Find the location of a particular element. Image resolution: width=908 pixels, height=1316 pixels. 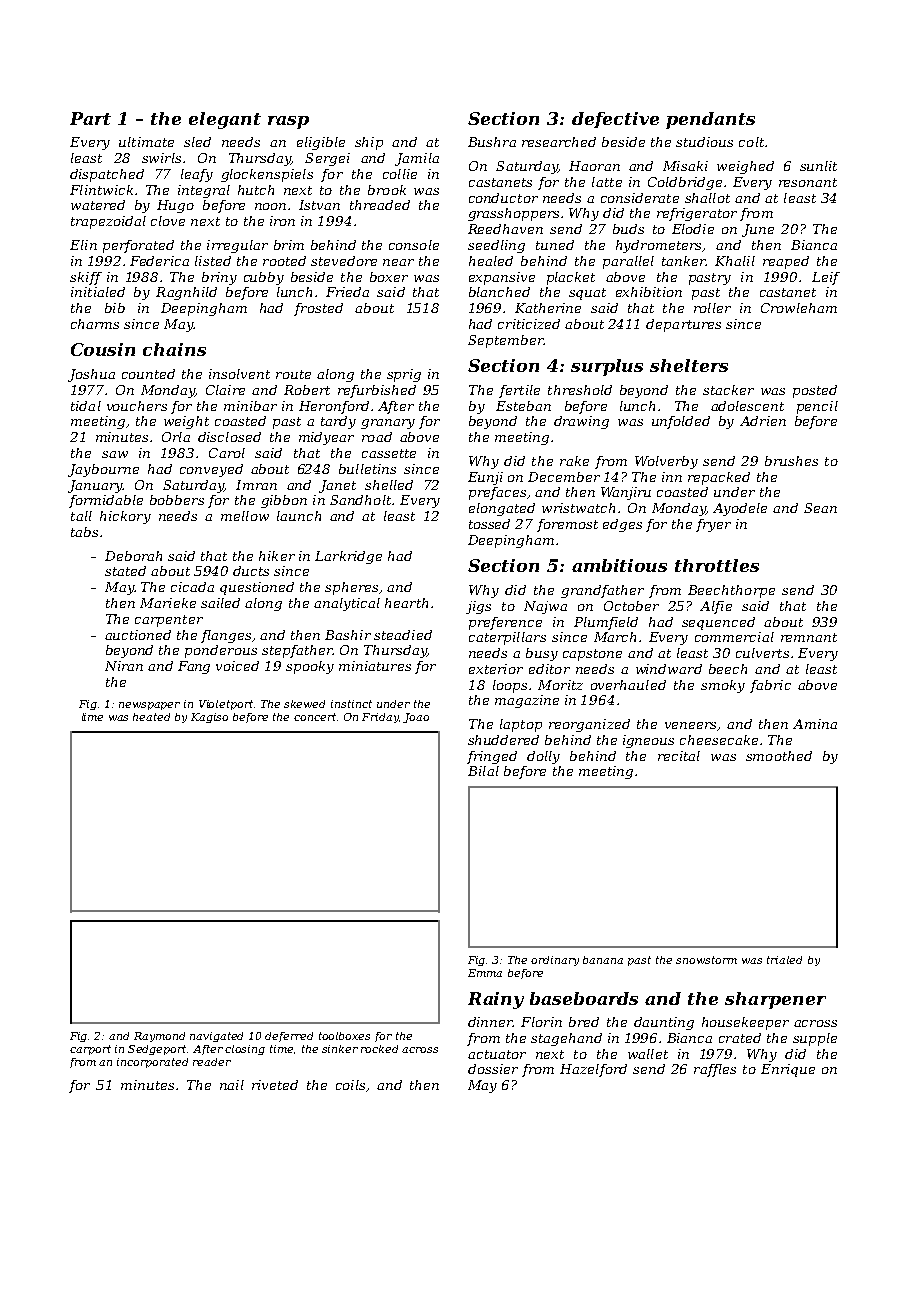

January is located at coordinates (95, 486).
